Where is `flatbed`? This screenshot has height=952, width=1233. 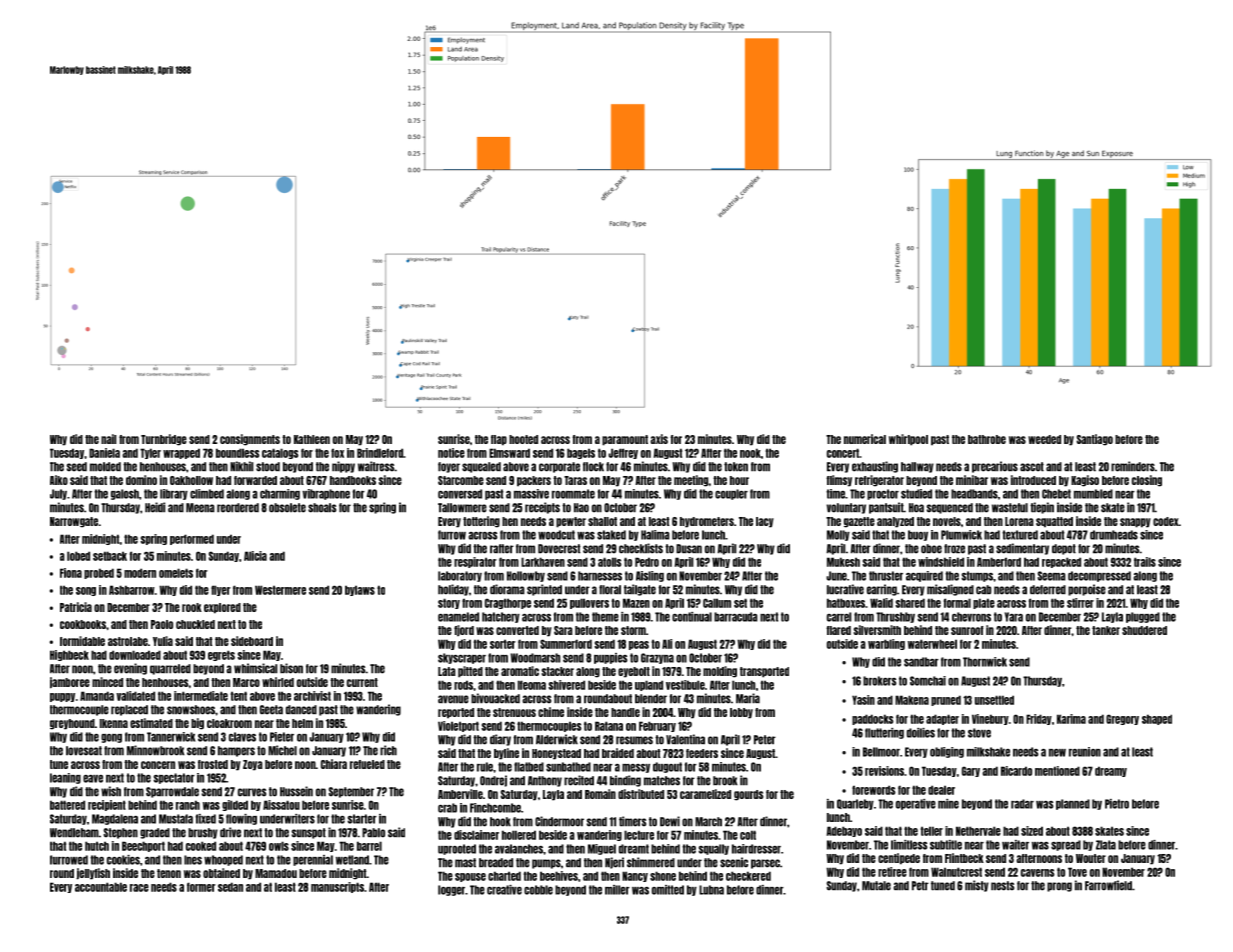
flatbed is located at coordinates (529, 767).
